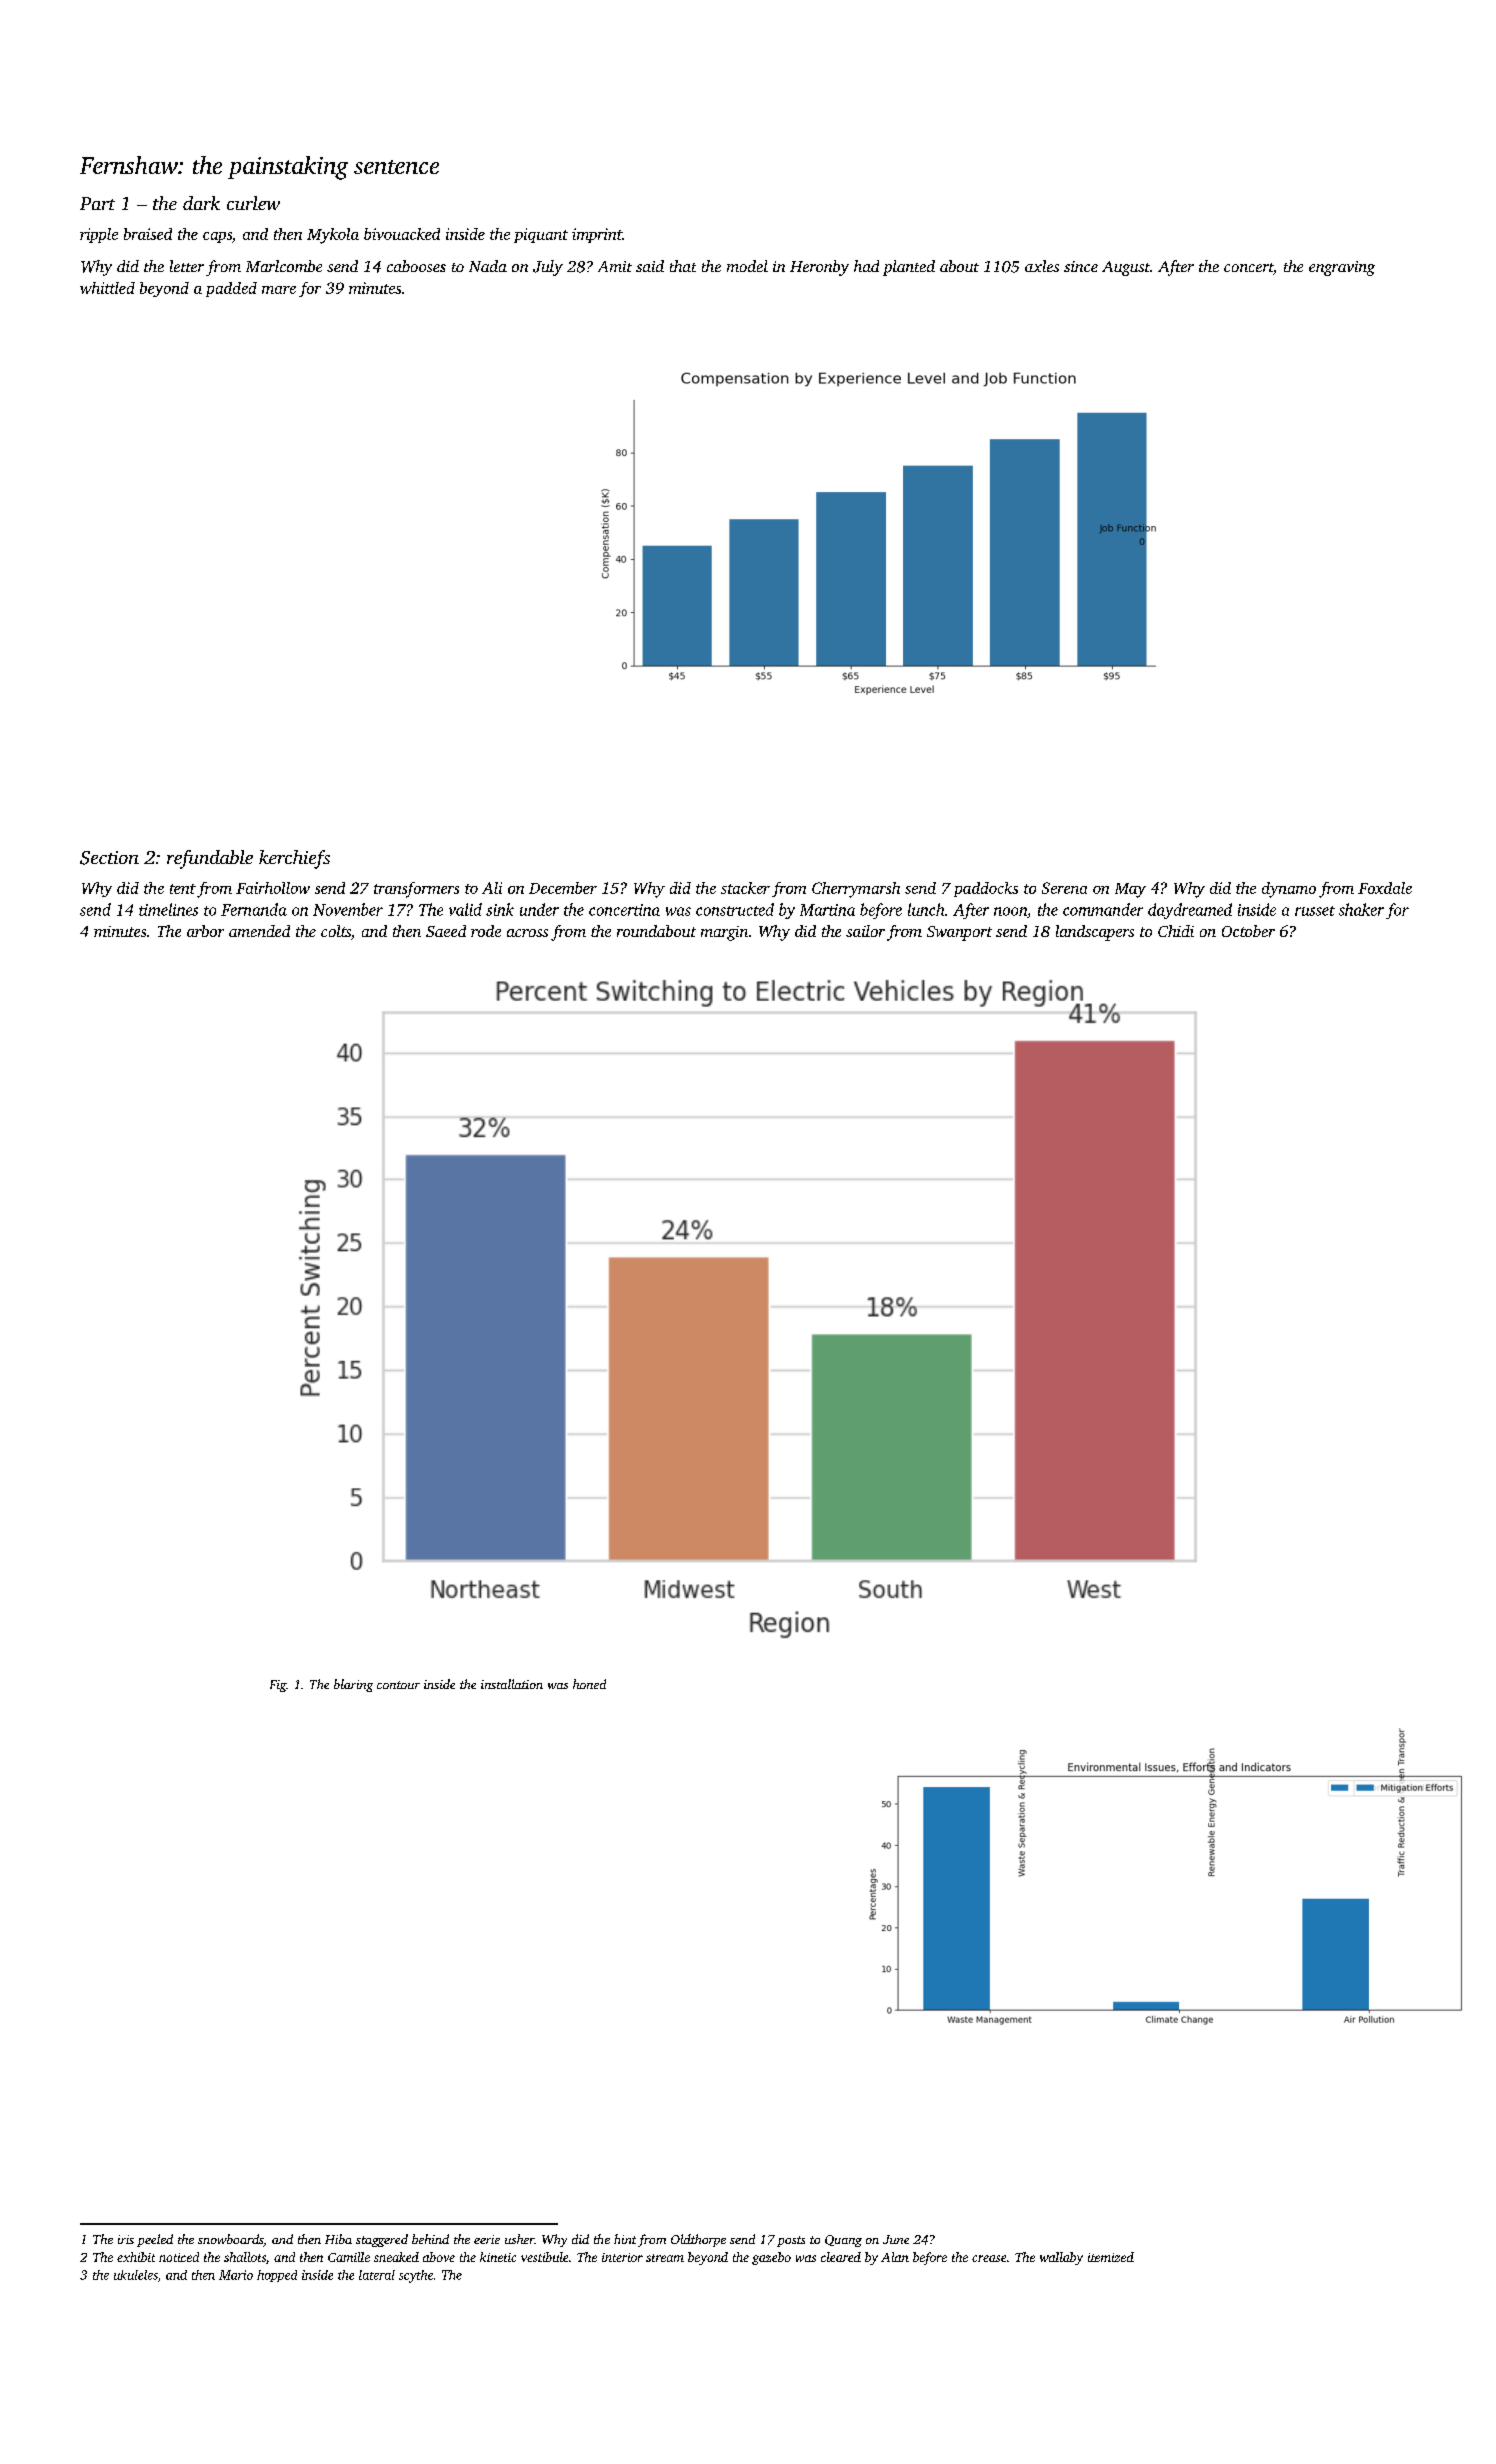 The width and height of the screenshot is (1496, 2464). Describe the element at coordinates (1061, 2258) in the screenshot. I see `wallaby` at that location.
